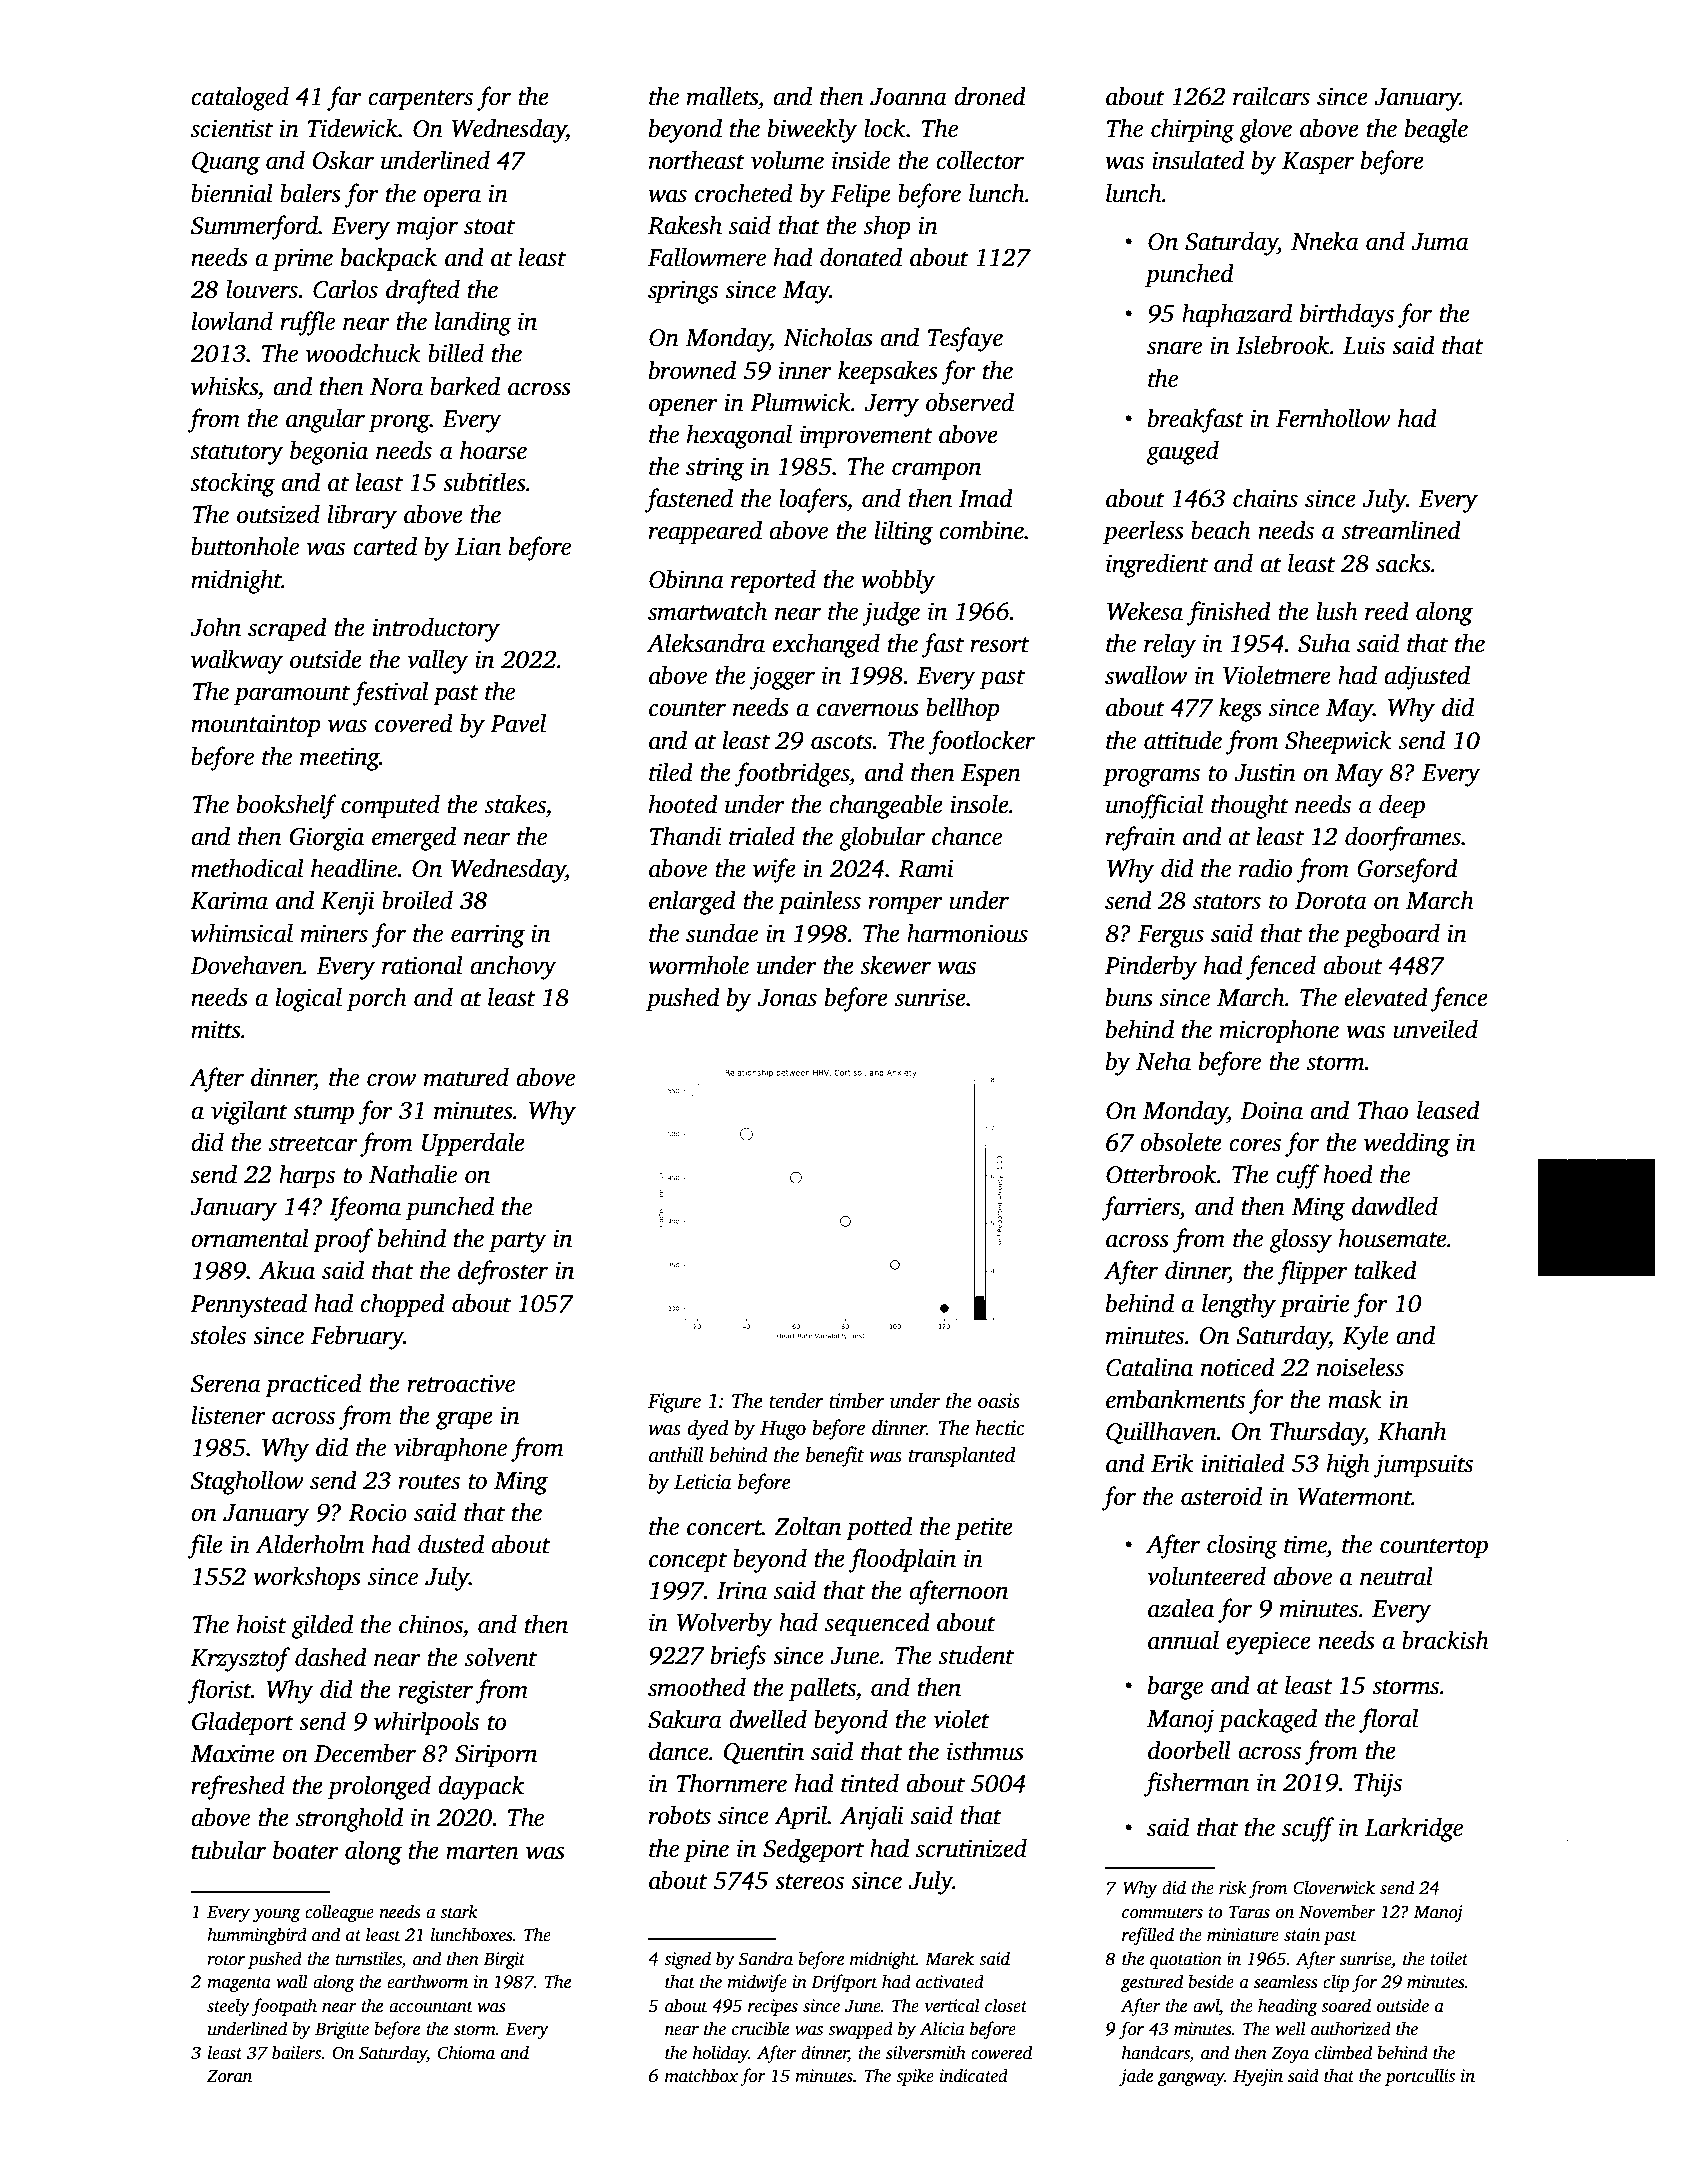 Image resolution: width=1683 pixels, height=2178 pixels. What do you see at coordinates (1388, 1720) in the image?
I see `floral` at bounding box center [1388, 1720].
